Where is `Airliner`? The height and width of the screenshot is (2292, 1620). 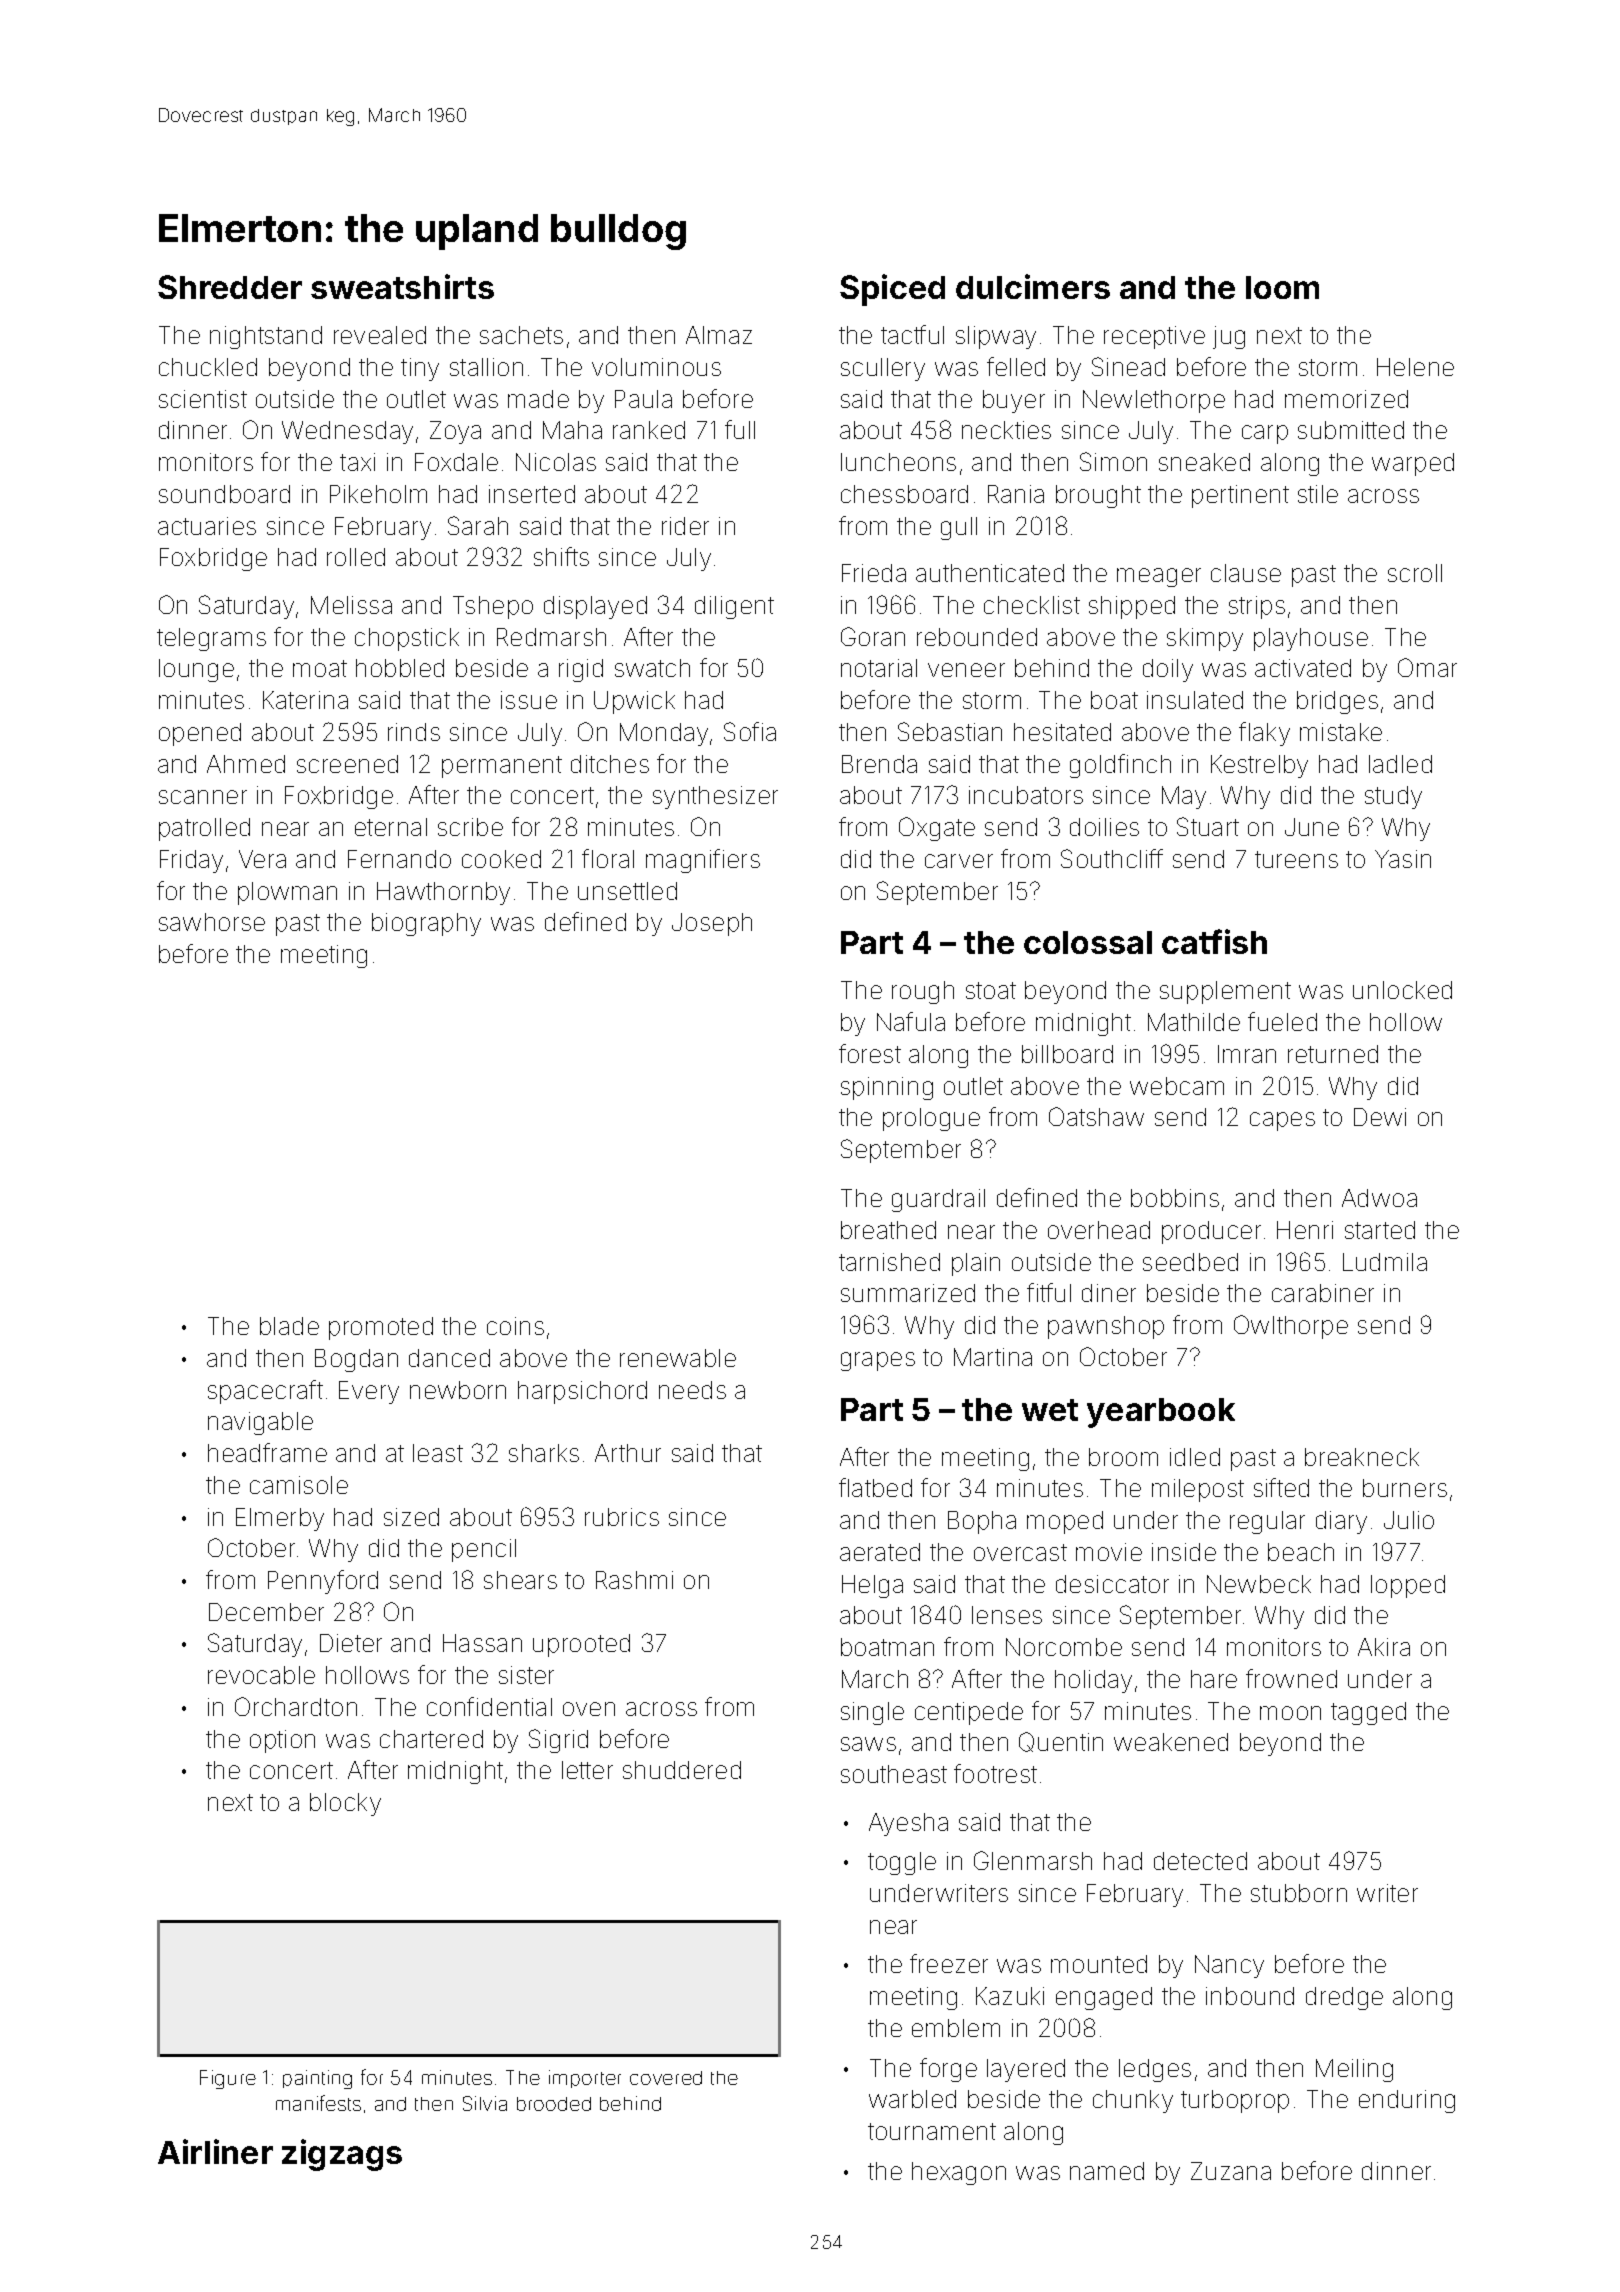 Airliner is located at coordinates (215, 2151).
